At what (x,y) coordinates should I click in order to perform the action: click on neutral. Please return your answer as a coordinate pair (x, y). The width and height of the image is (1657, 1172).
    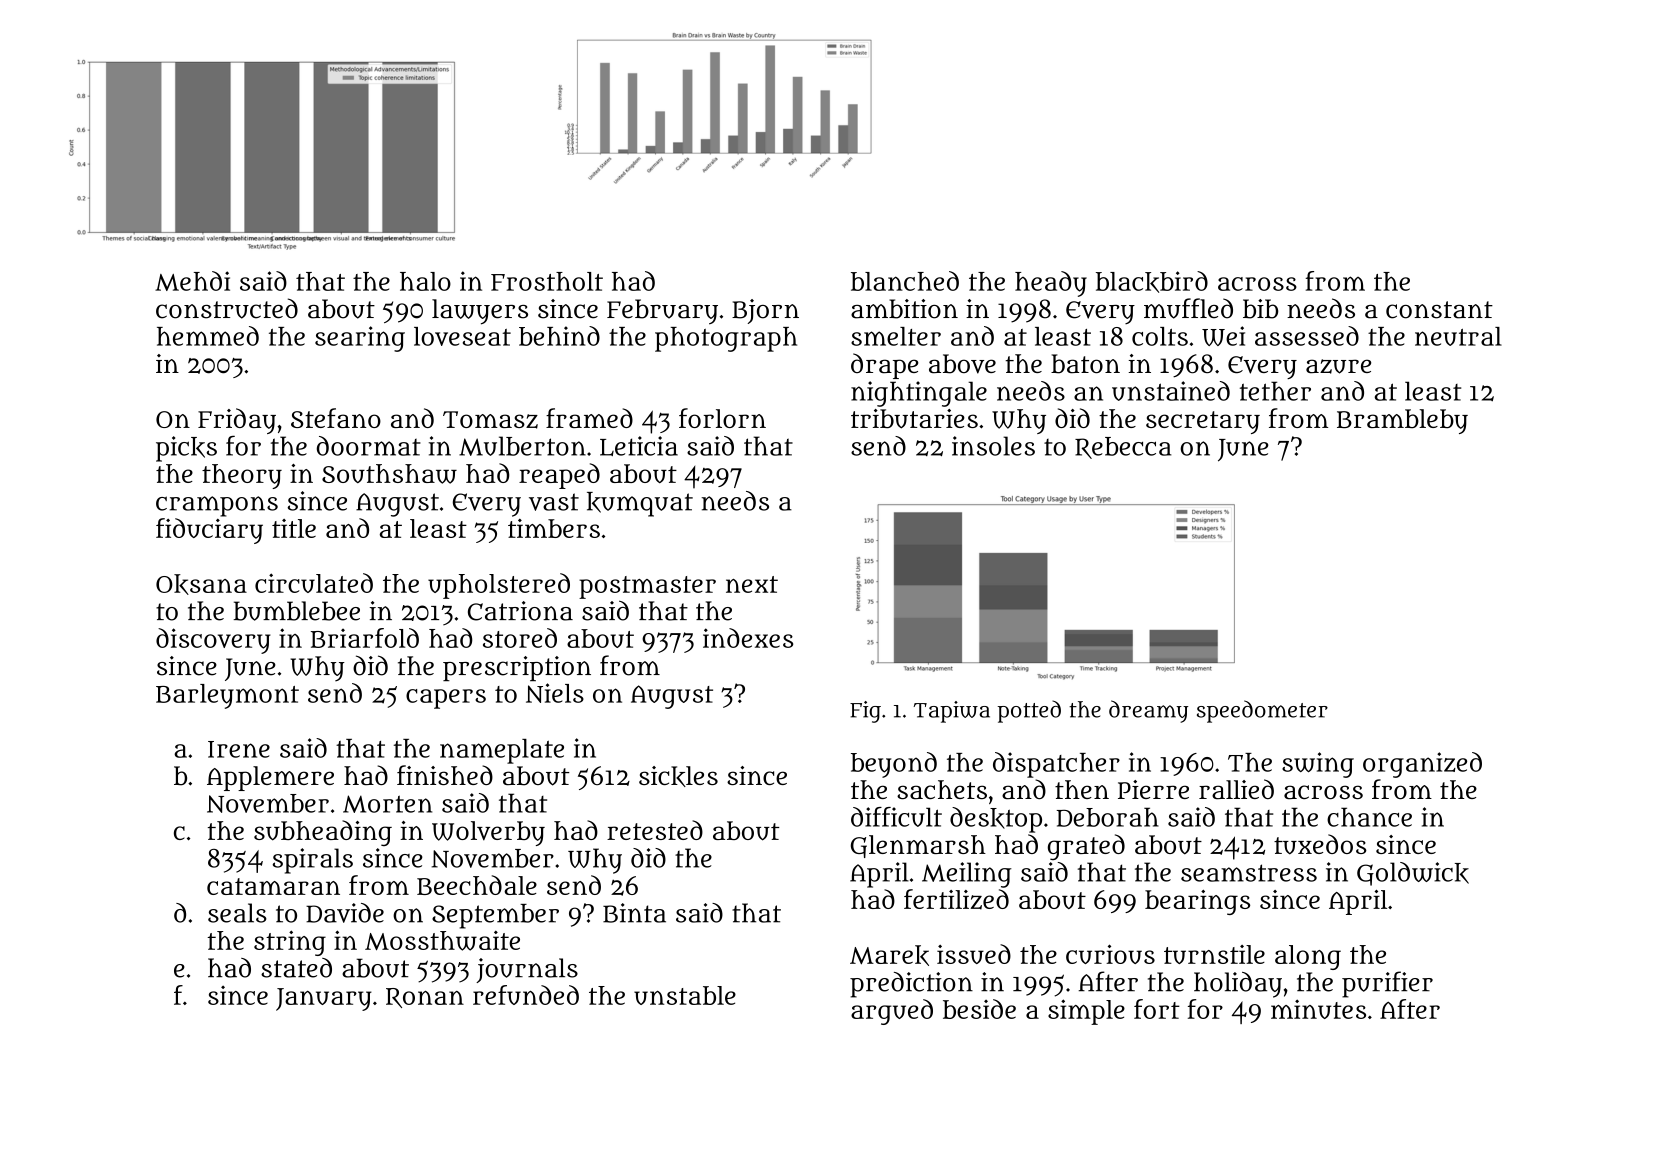
    Looking at the image, I should click on (1458, 336).
